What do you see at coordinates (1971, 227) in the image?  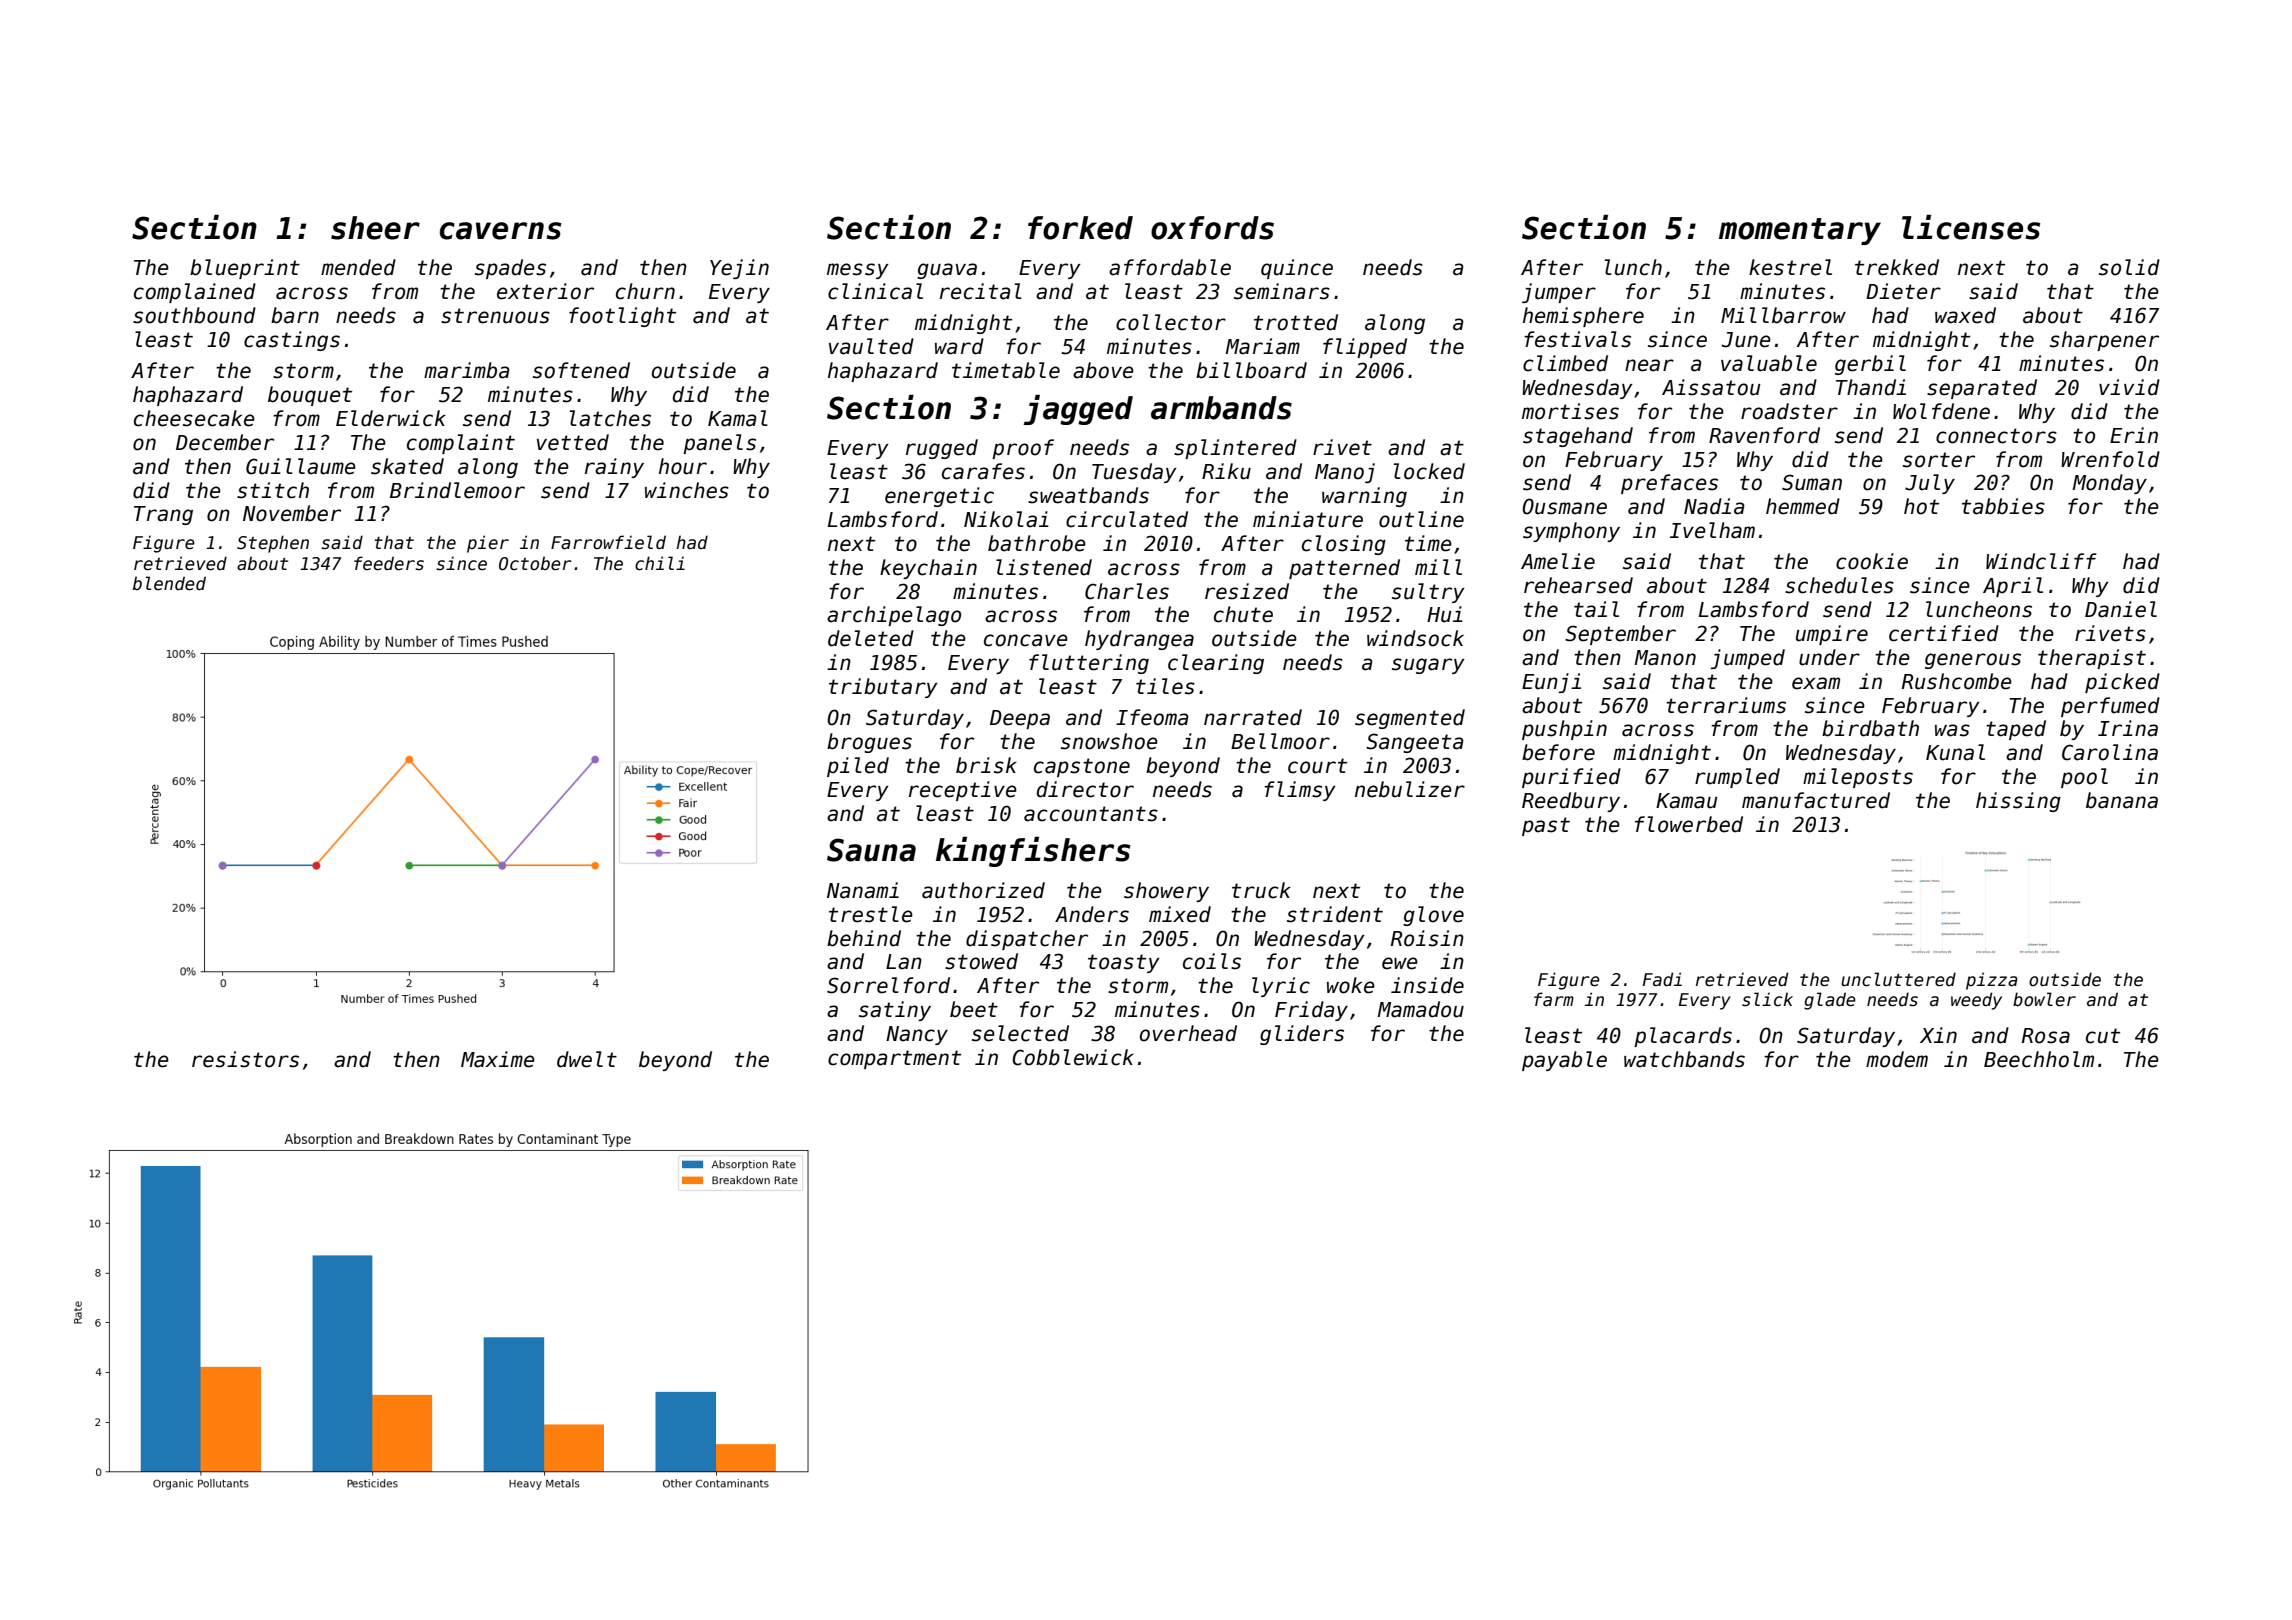 I see `licenses` at bounding box center [1971, 227].
